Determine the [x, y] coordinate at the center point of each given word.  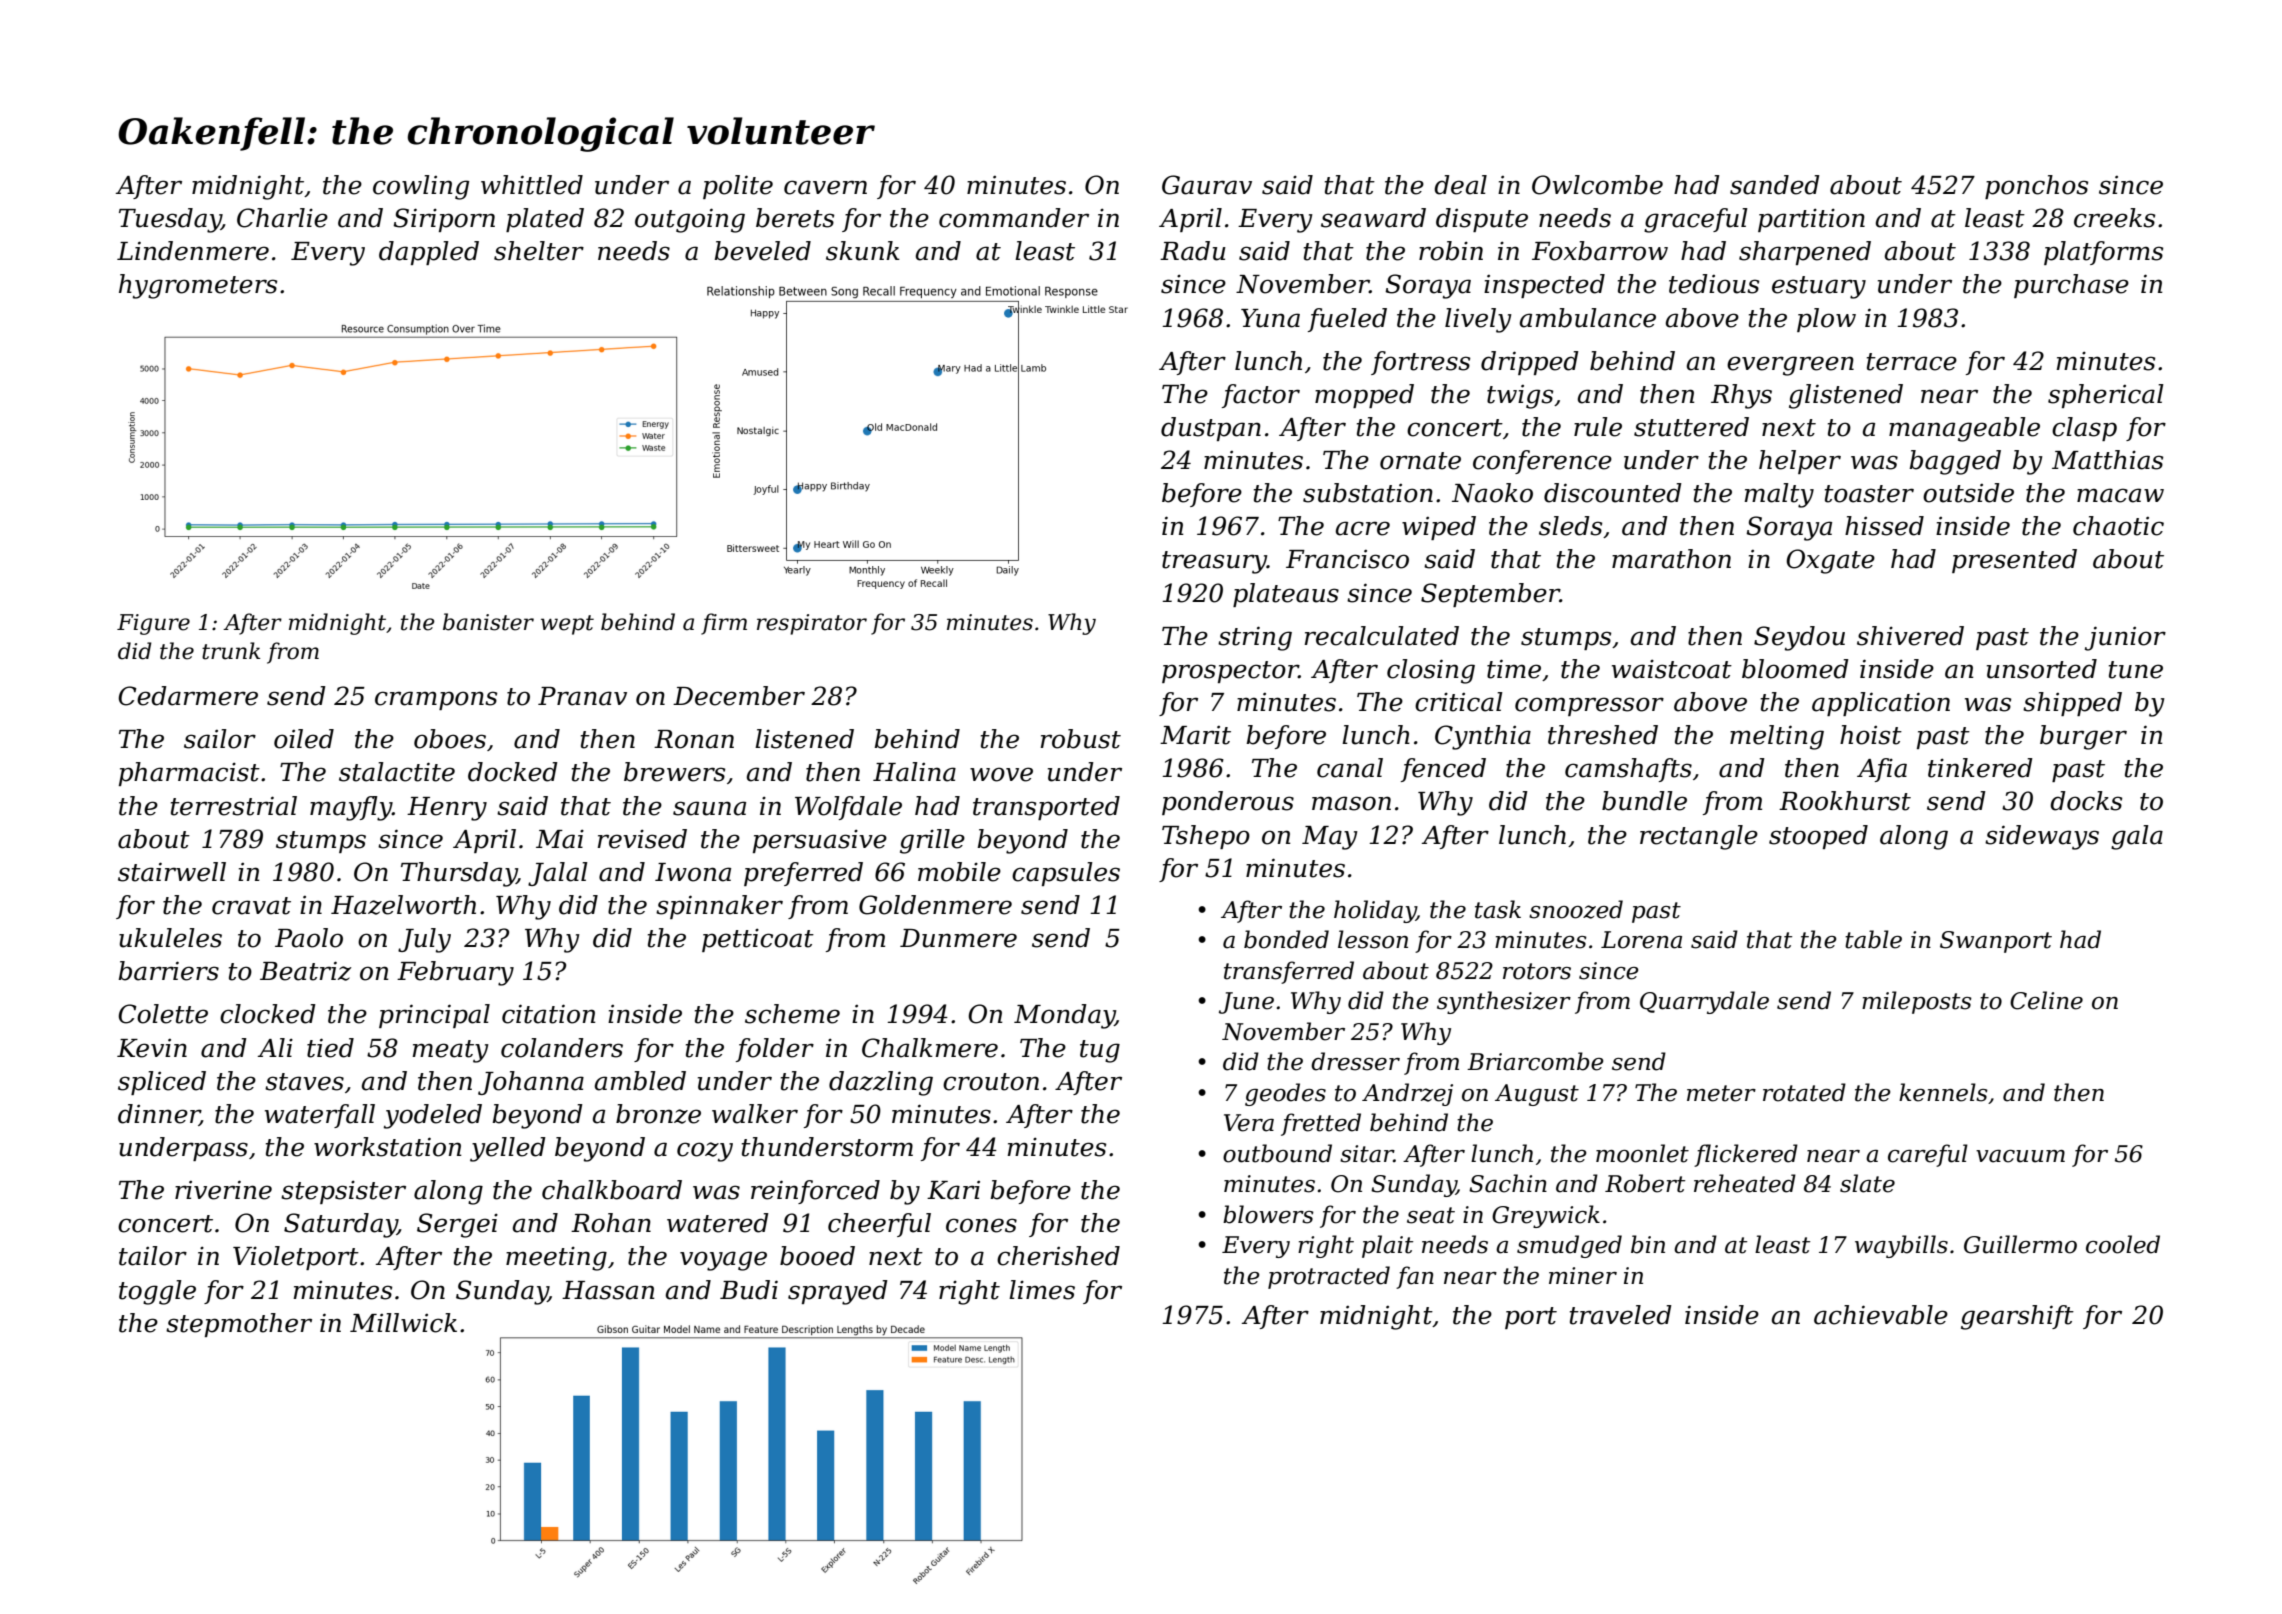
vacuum [2020, 1156]
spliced [162, 1083]
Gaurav [1207, 185]
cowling [421, 187]
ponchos [2036, 187]
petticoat [758, 940]
